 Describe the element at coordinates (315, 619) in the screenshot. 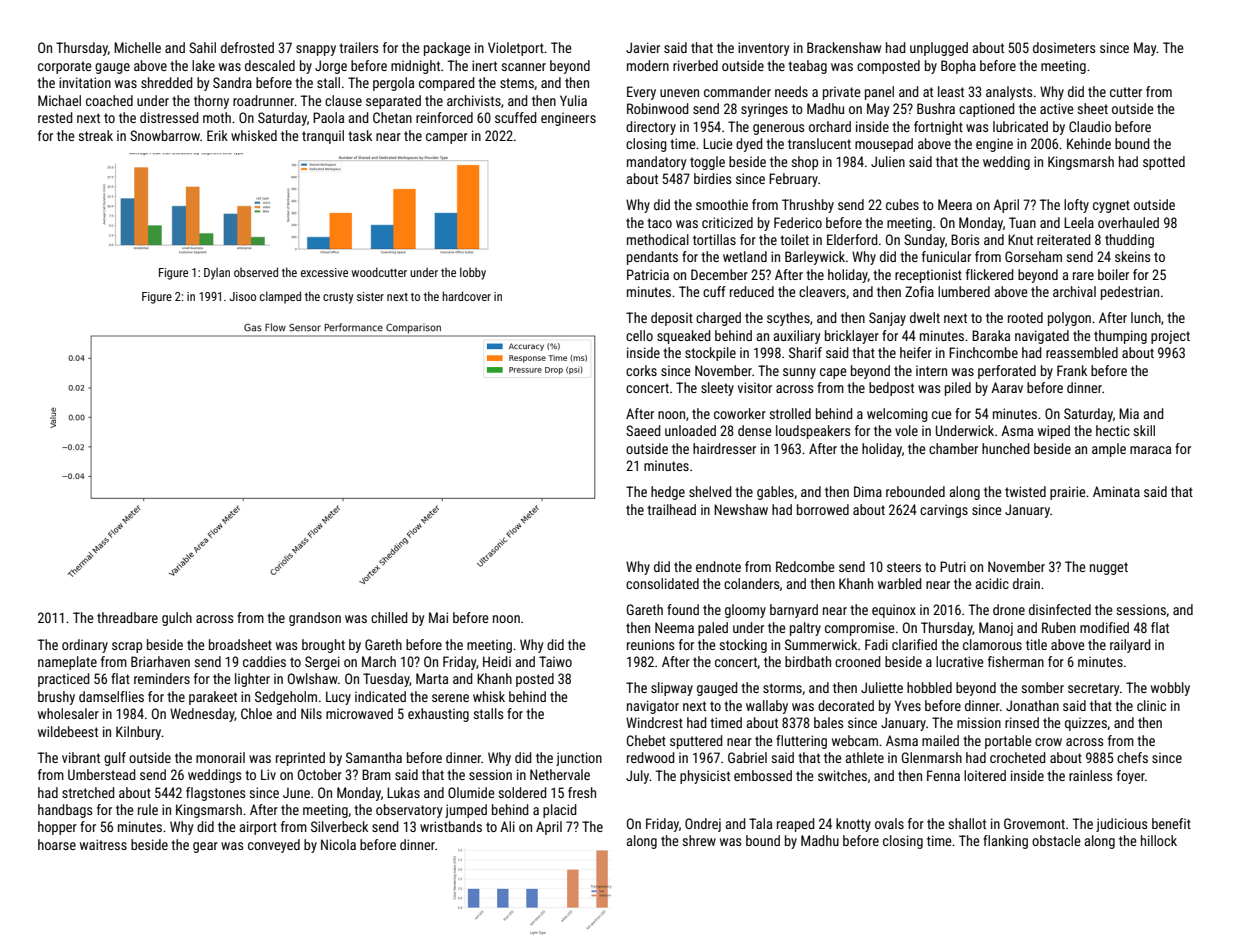

I see `grandson` at that location.
